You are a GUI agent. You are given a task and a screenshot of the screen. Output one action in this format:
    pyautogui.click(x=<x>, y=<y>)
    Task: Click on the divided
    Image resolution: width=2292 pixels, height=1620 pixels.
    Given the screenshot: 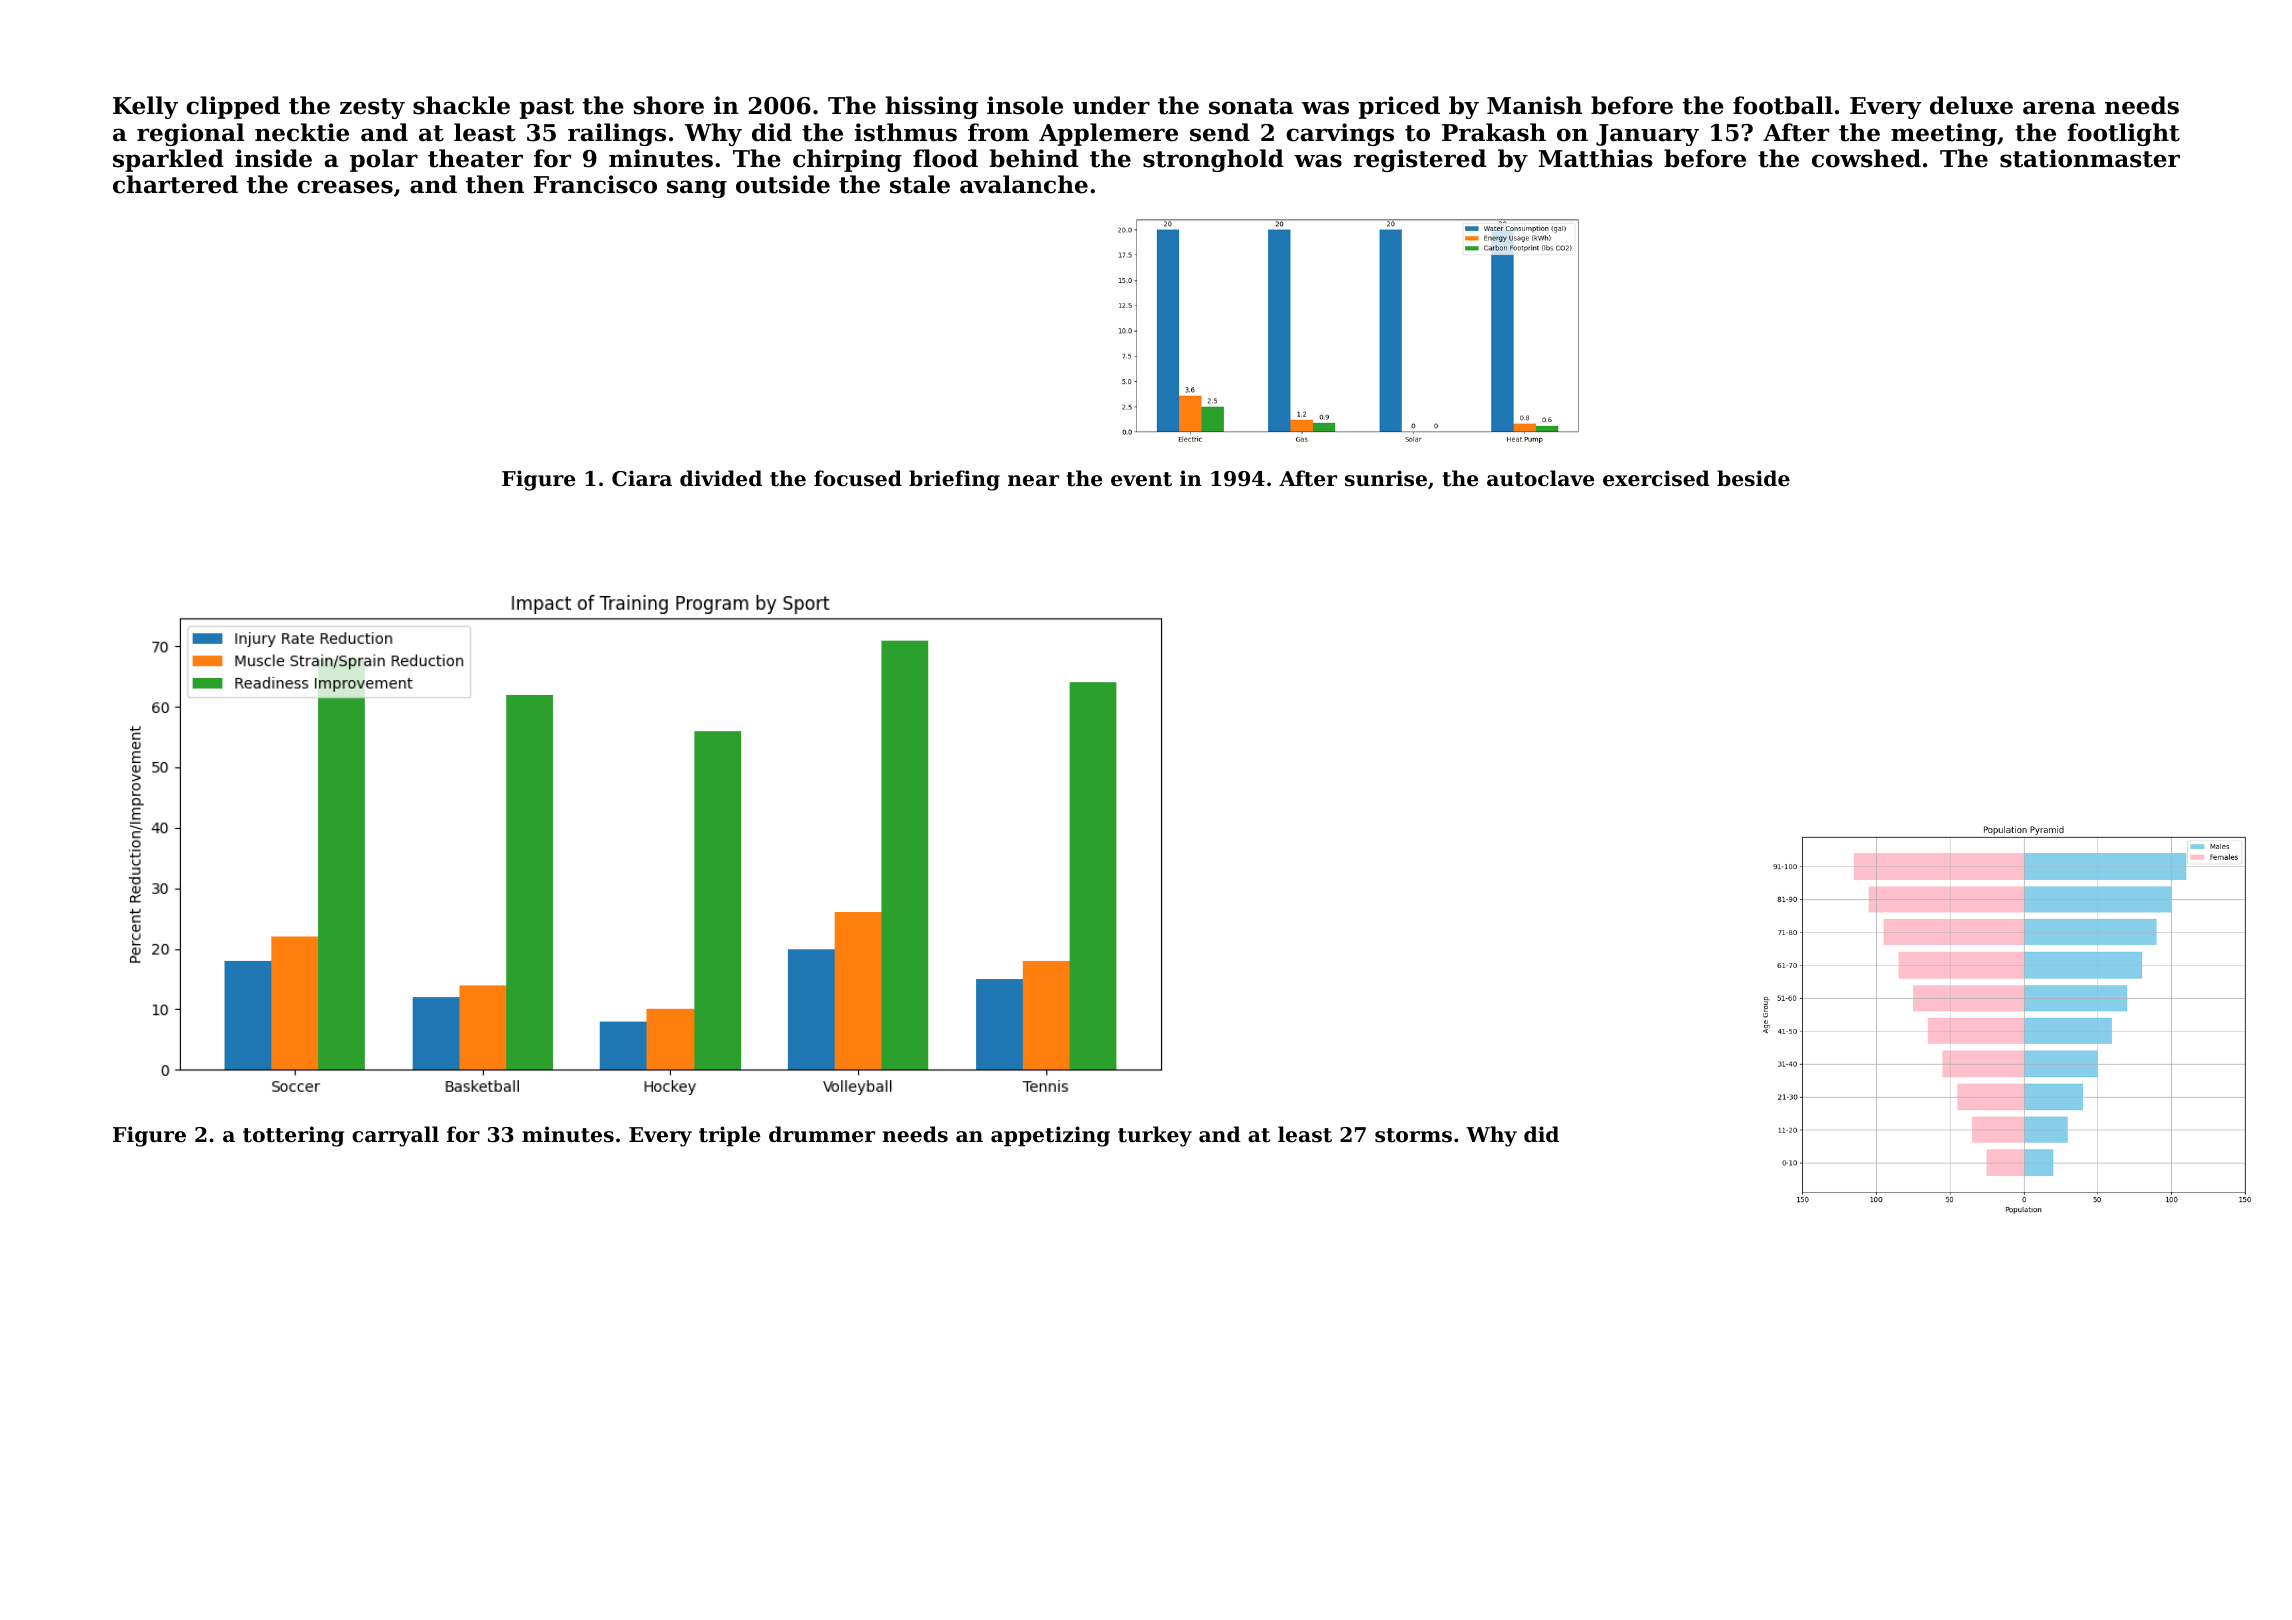 What is the action you would take?
    pyautogui.click(x=721, y=478)
